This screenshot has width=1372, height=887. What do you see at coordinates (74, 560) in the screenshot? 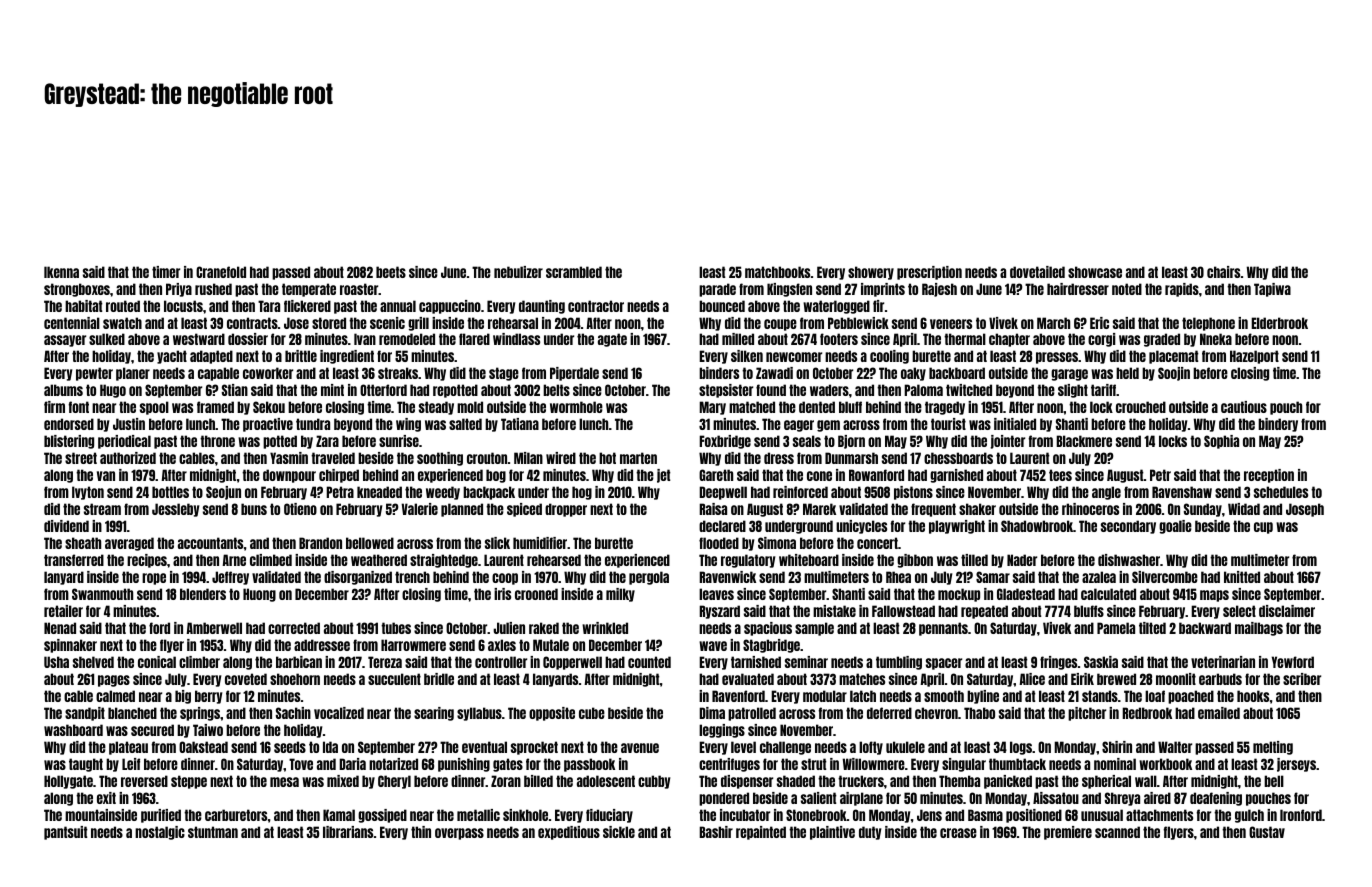
I see `transferred` at bounding box center [74, 560].
